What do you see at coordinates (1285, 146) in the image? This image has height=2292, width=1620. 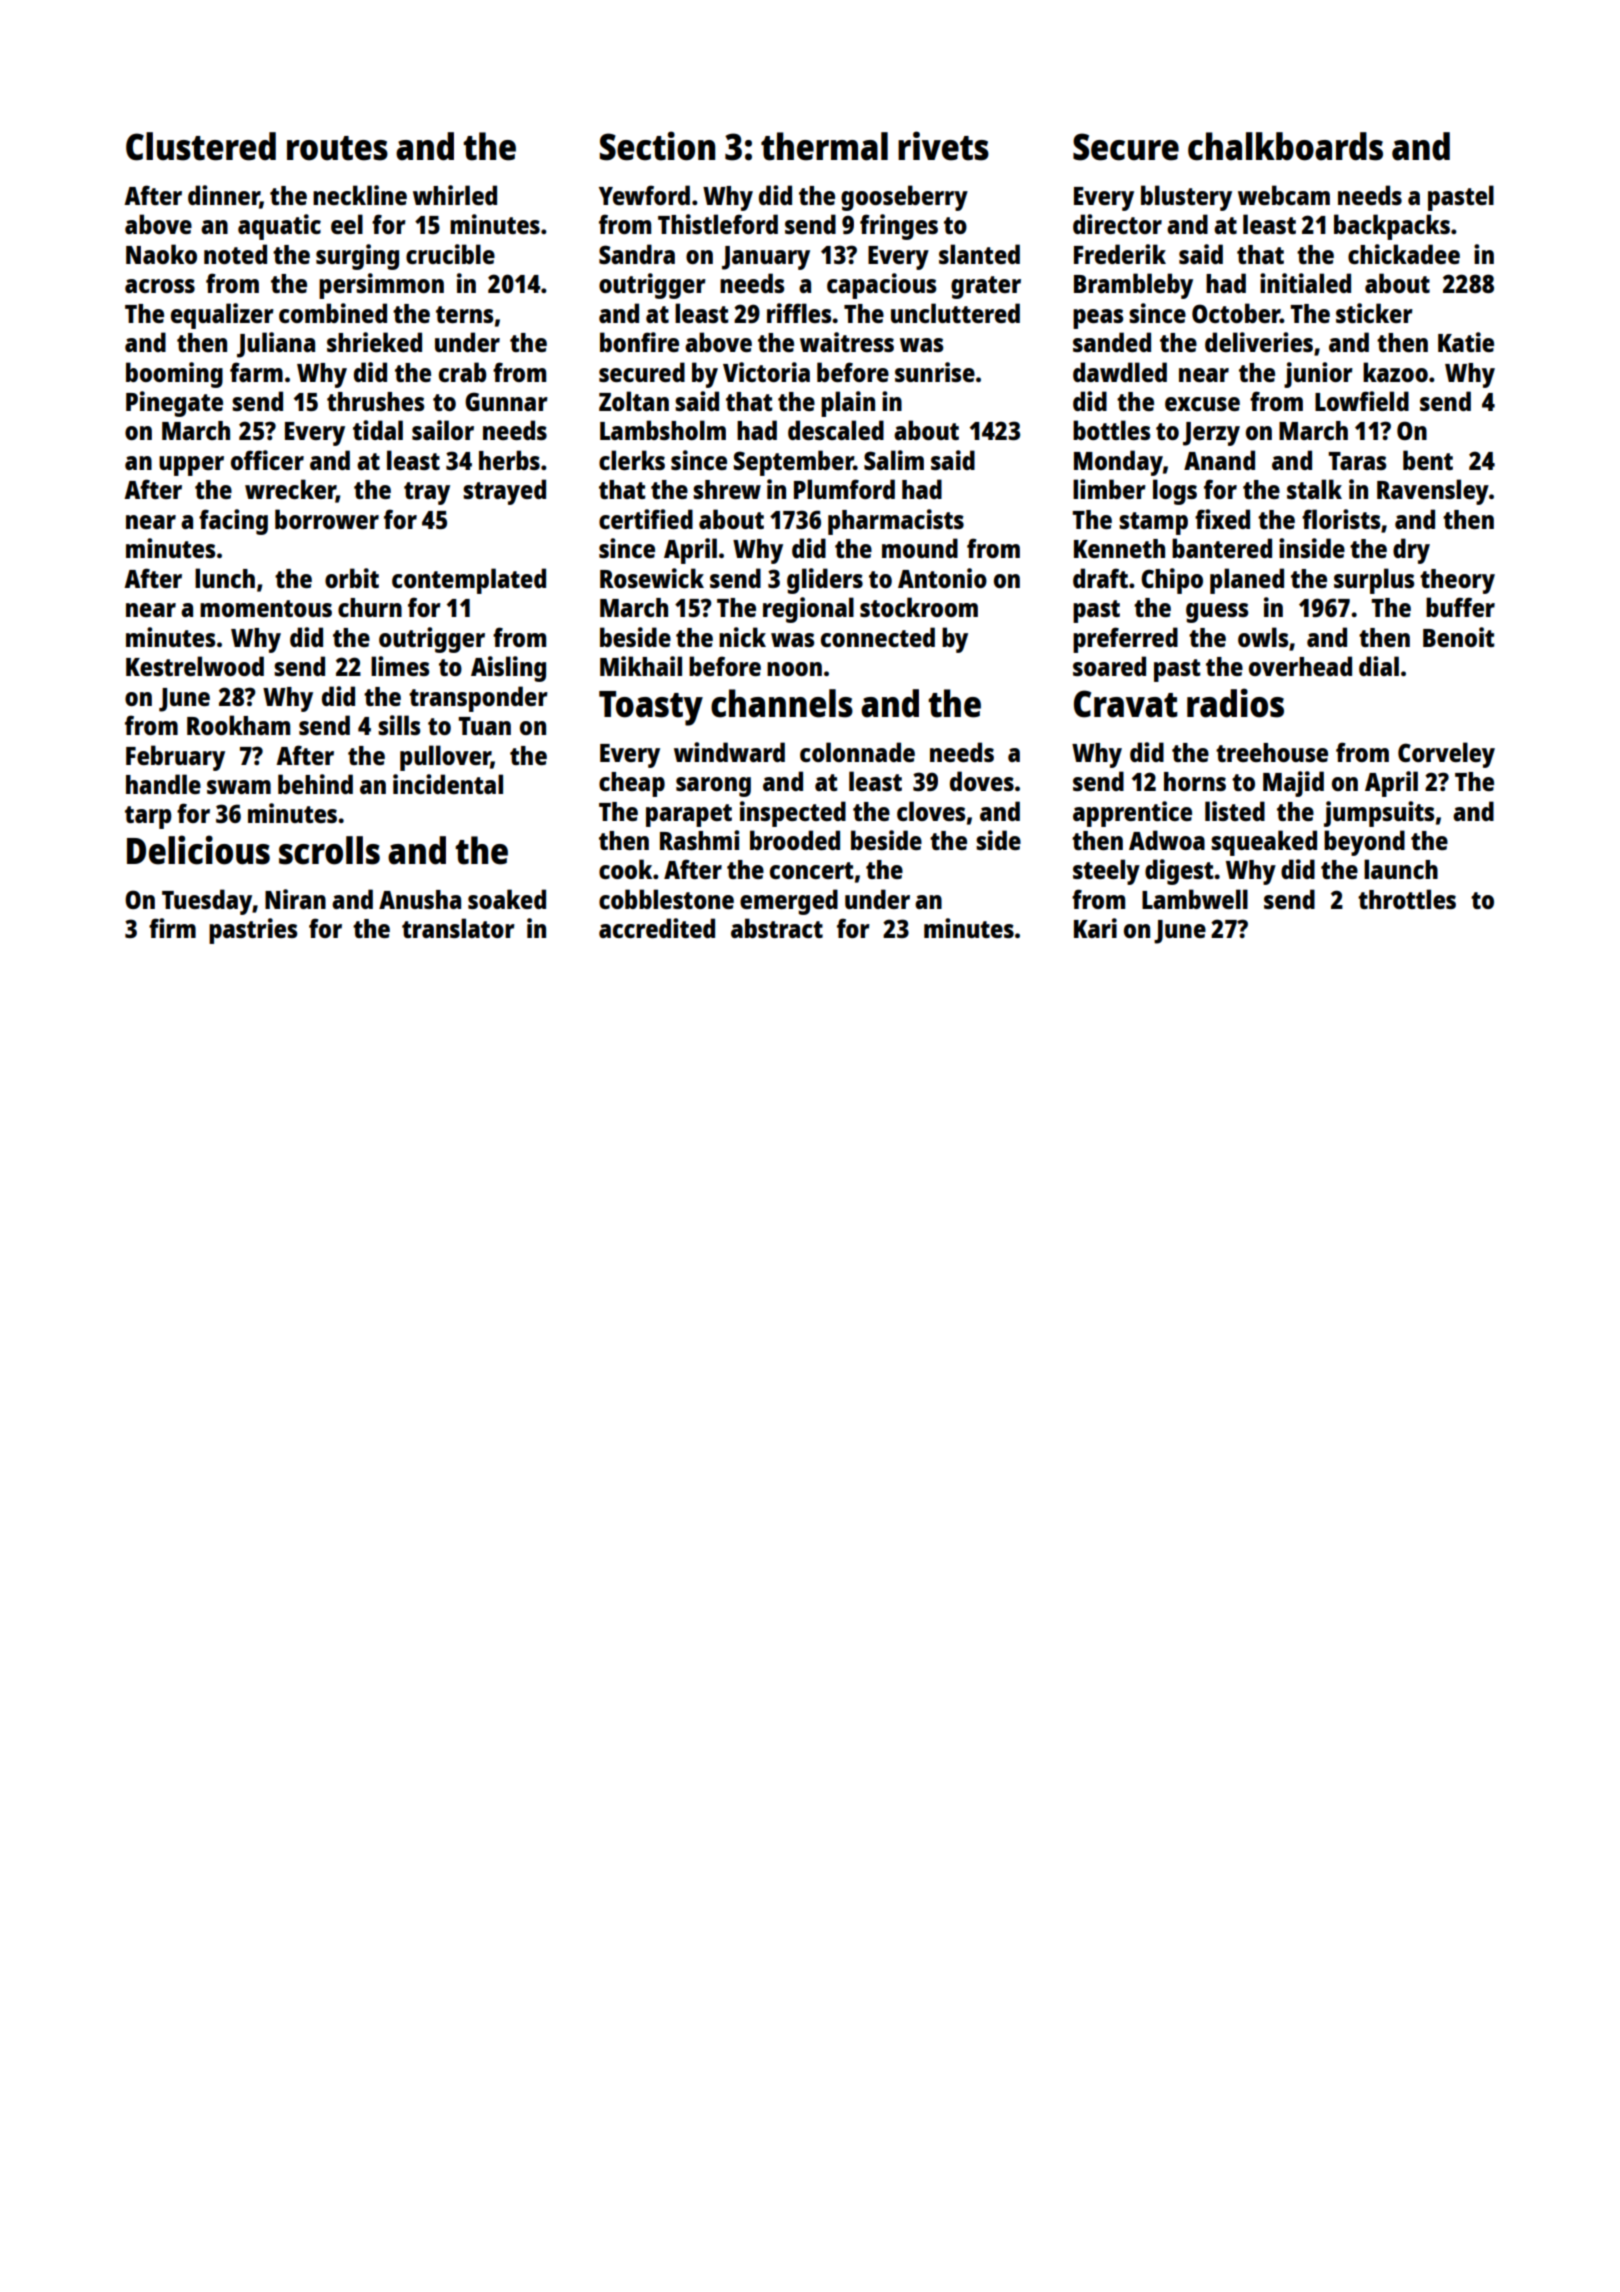 I see `chalkboards` at bounding box center [1285, 146].
